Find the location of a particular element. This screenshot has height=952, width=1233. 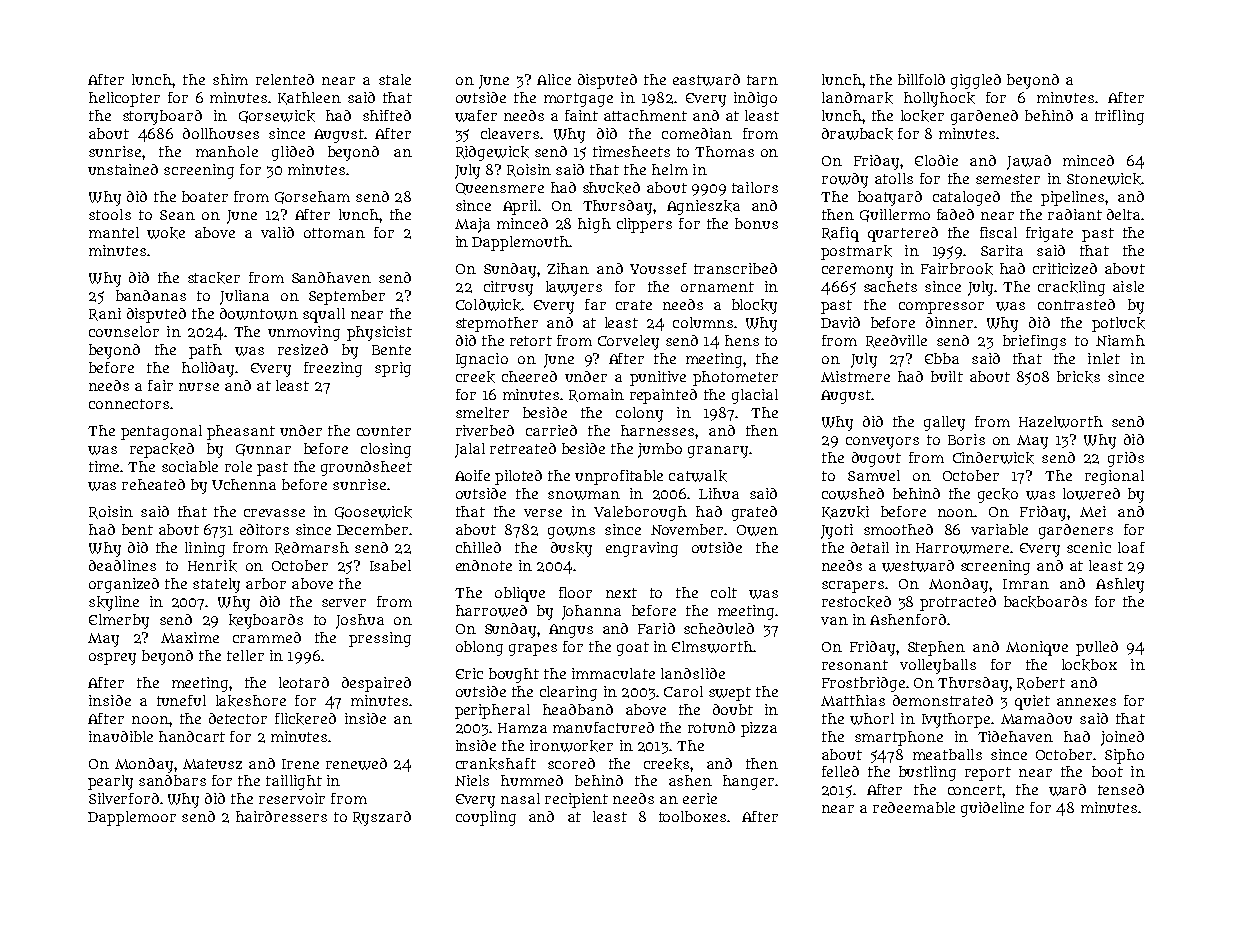

stale is located at coordinates (395, 79).
